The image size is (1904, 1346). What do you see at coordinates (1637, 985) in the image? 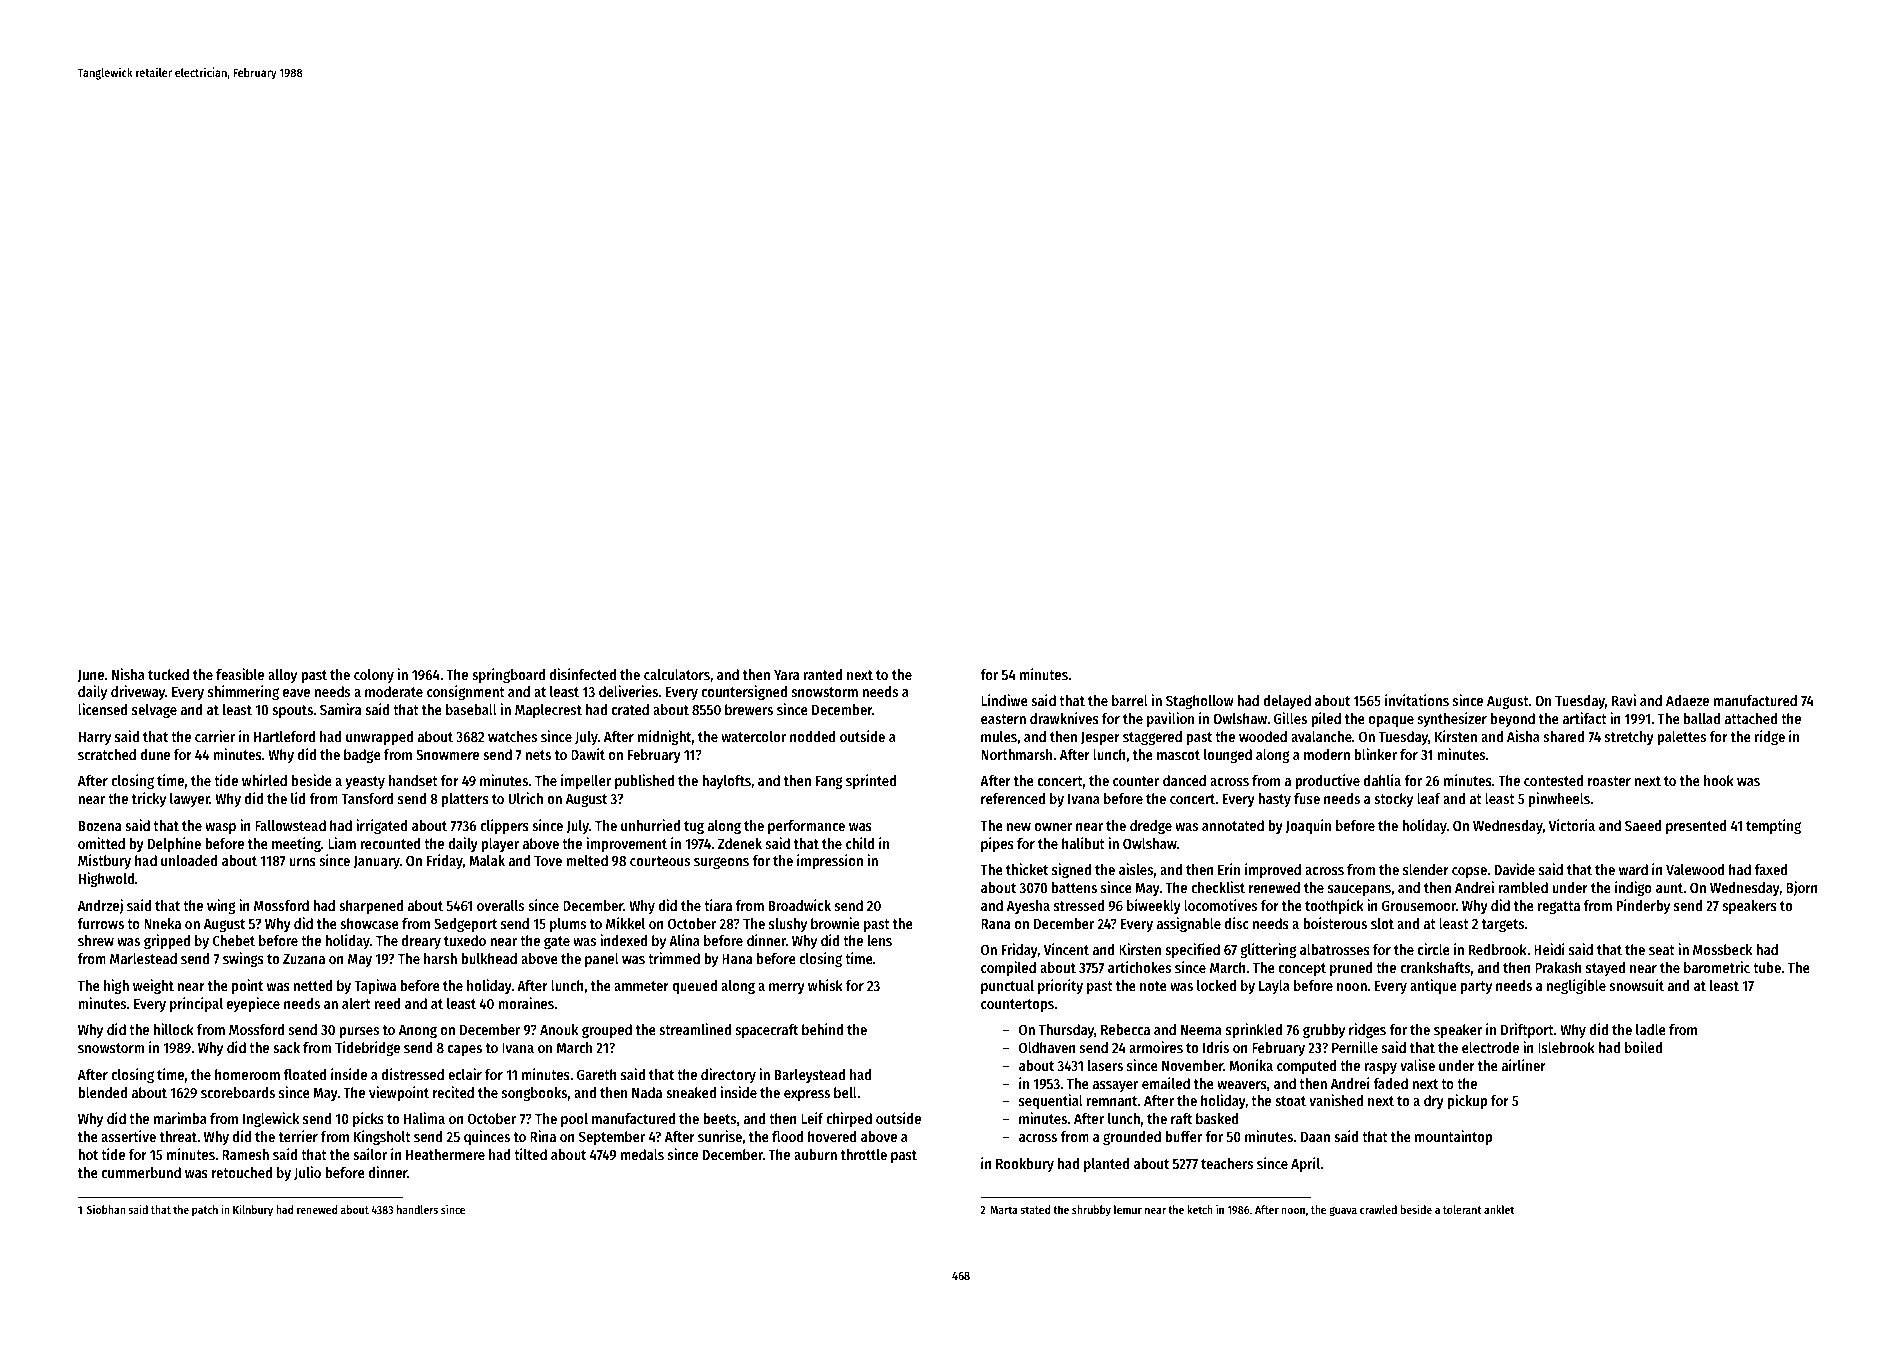
I see `snowsuit` at bounding box center [1637, 985].
